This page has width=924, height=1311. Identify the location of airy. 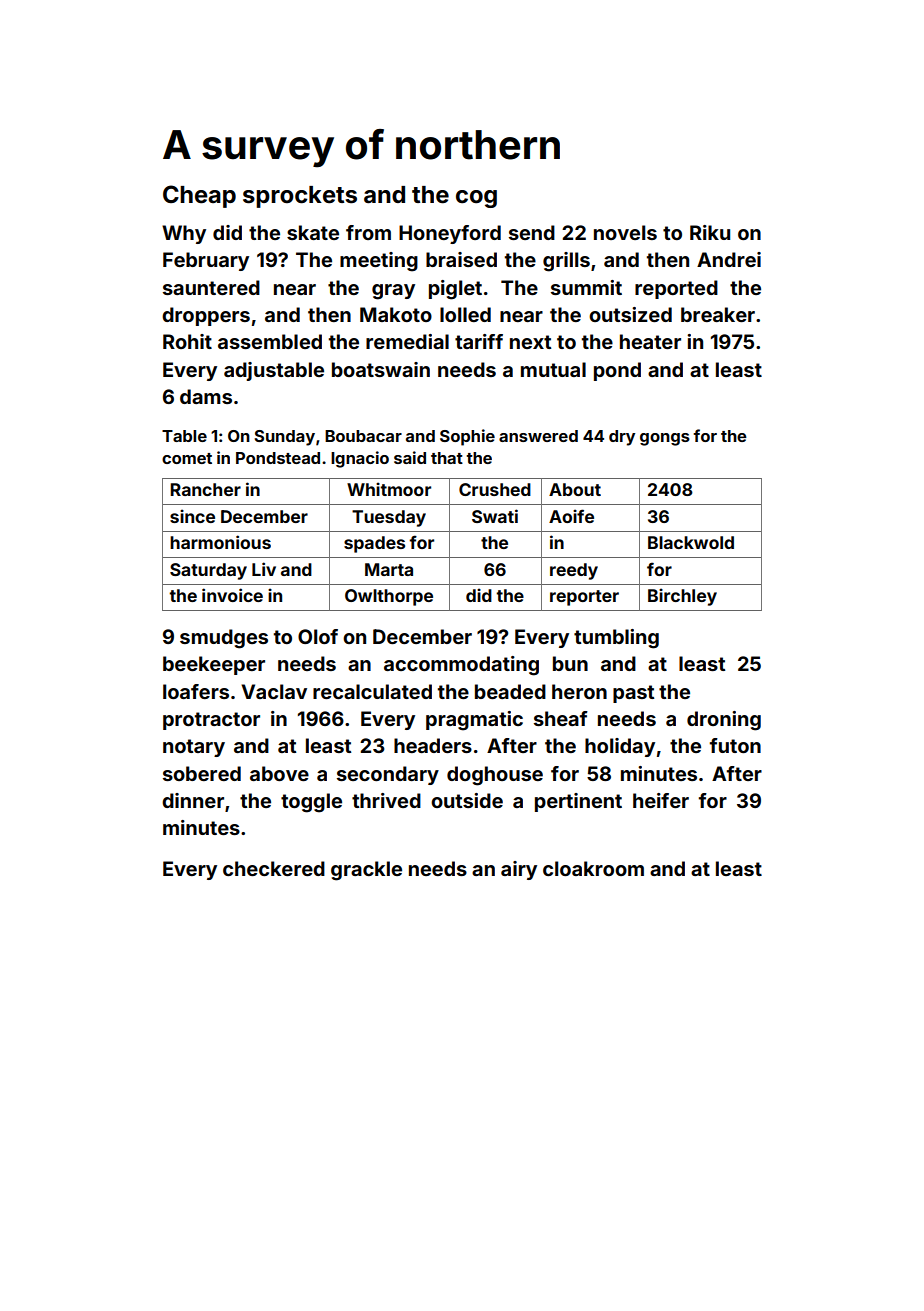
(519, 870).
